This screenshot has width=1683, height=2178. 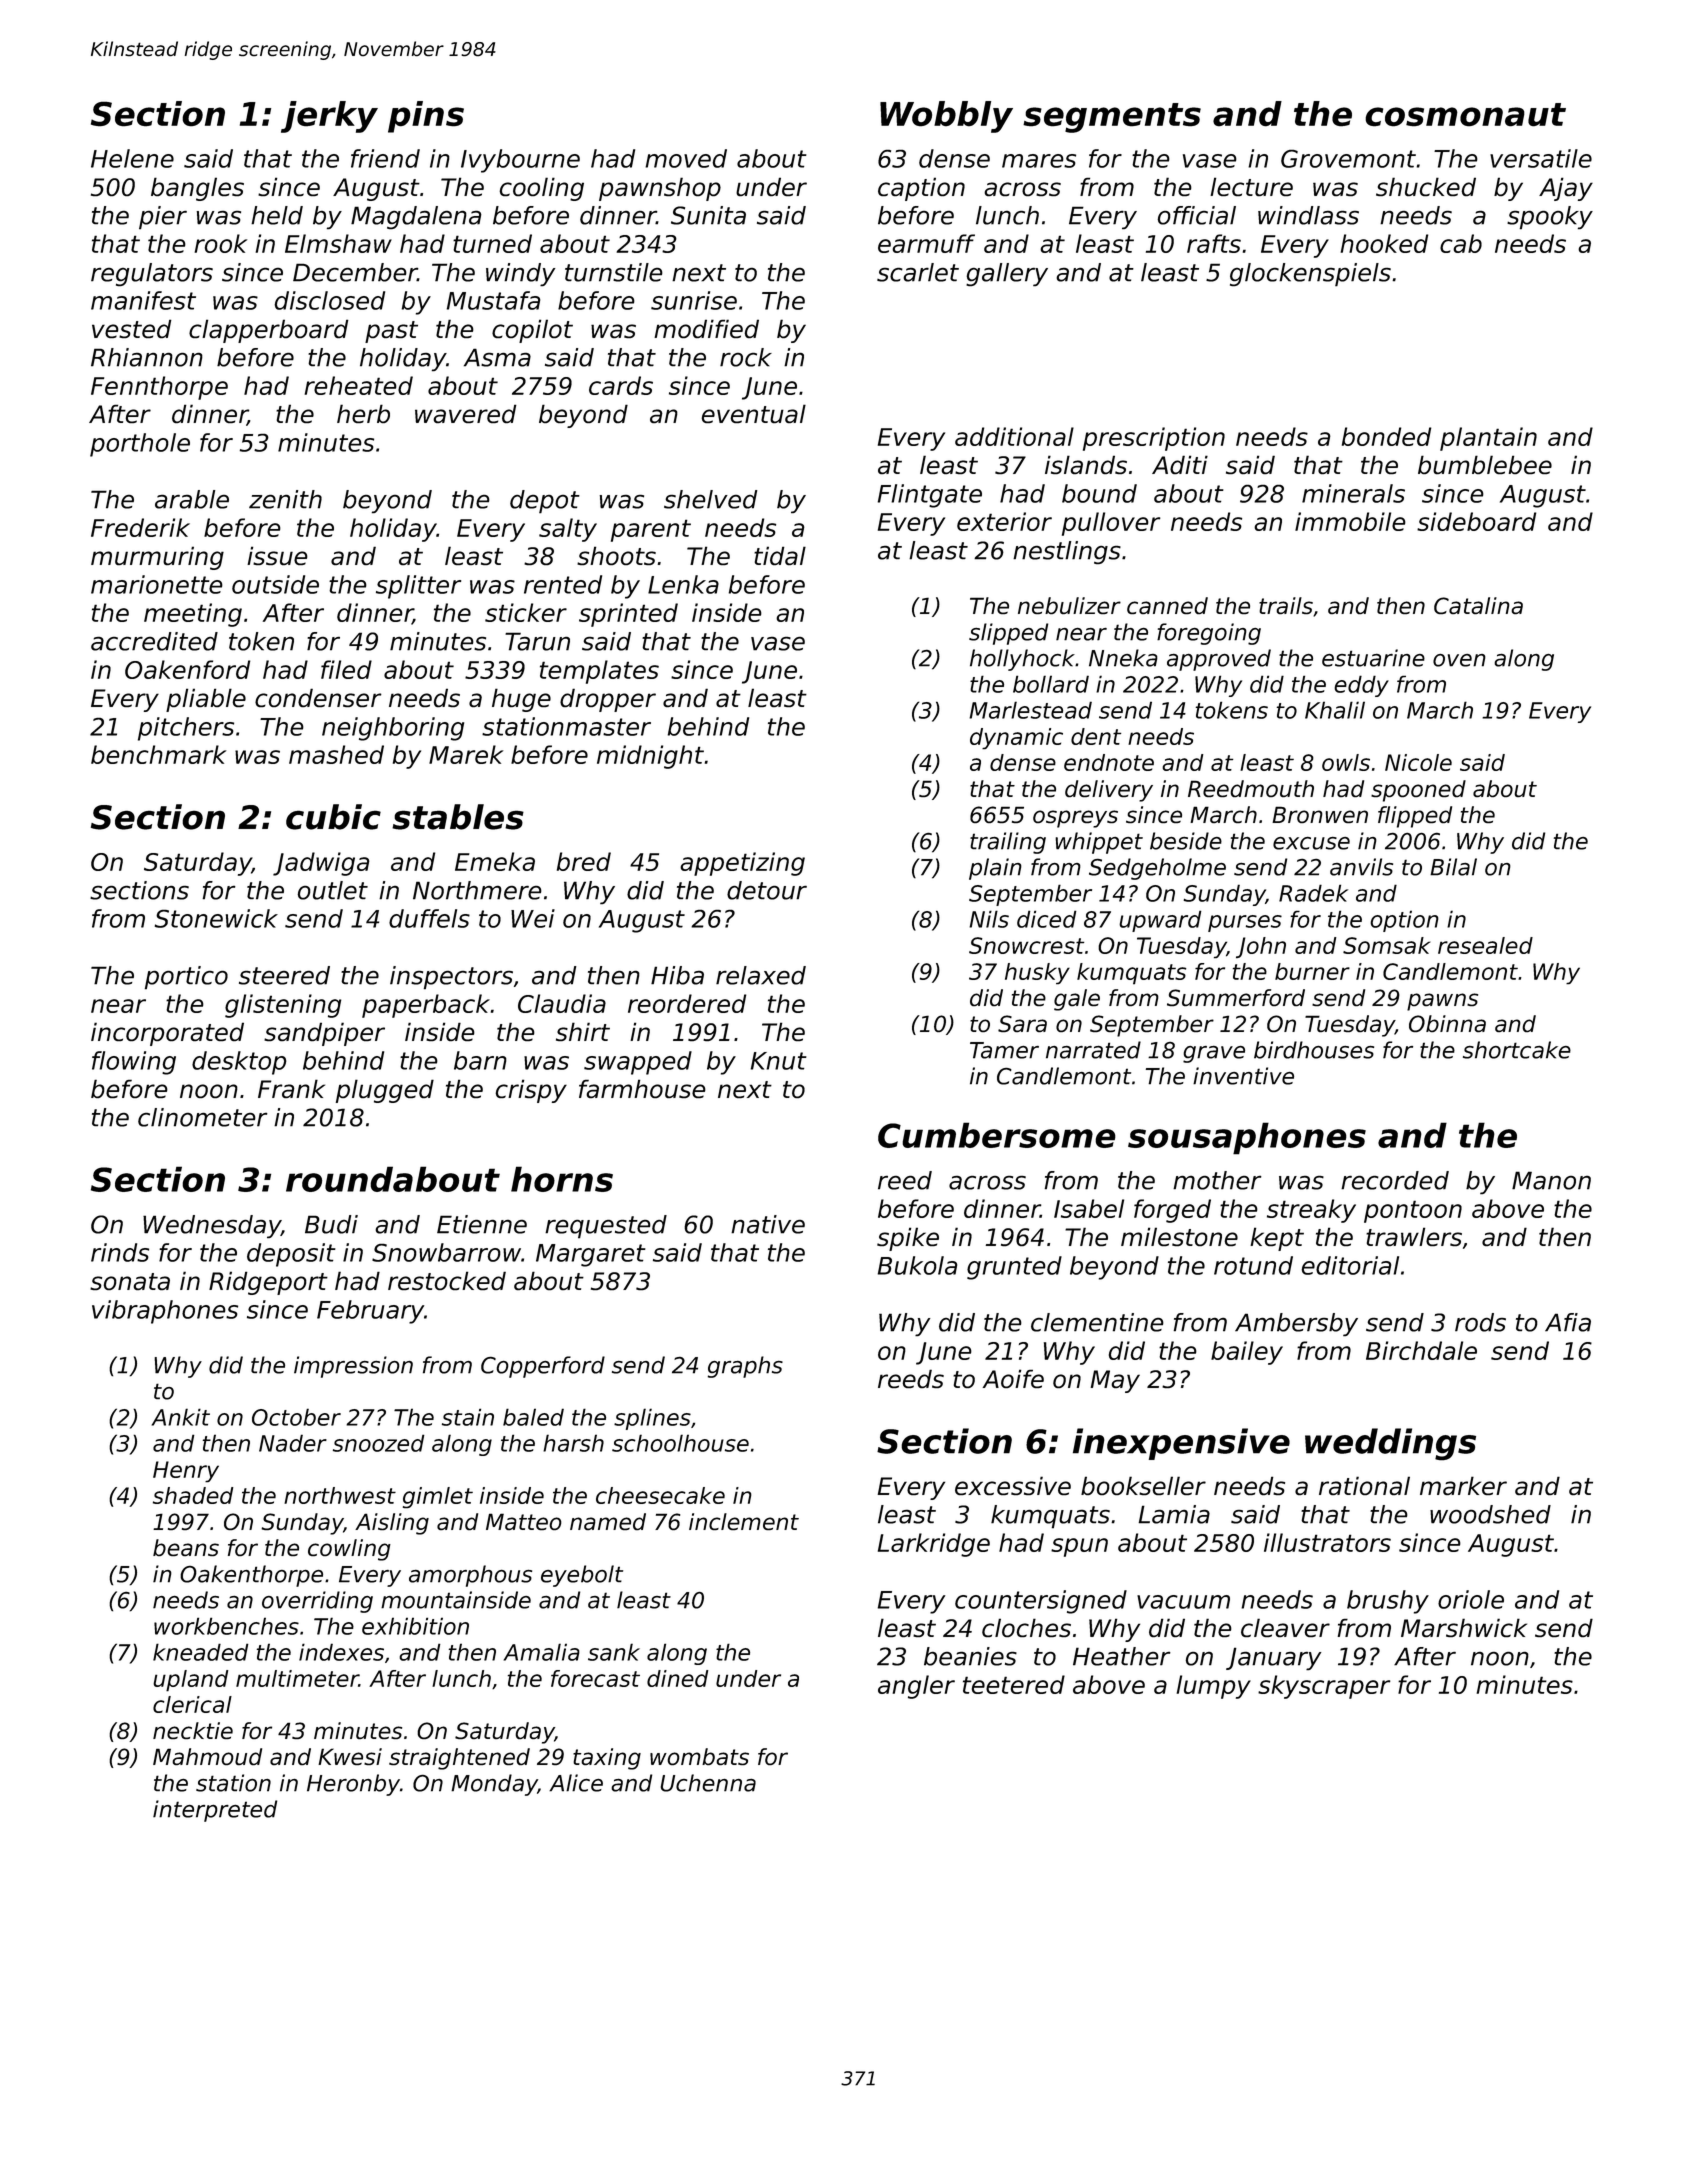 I want to click on tidal, so click(x=780, y=555).
